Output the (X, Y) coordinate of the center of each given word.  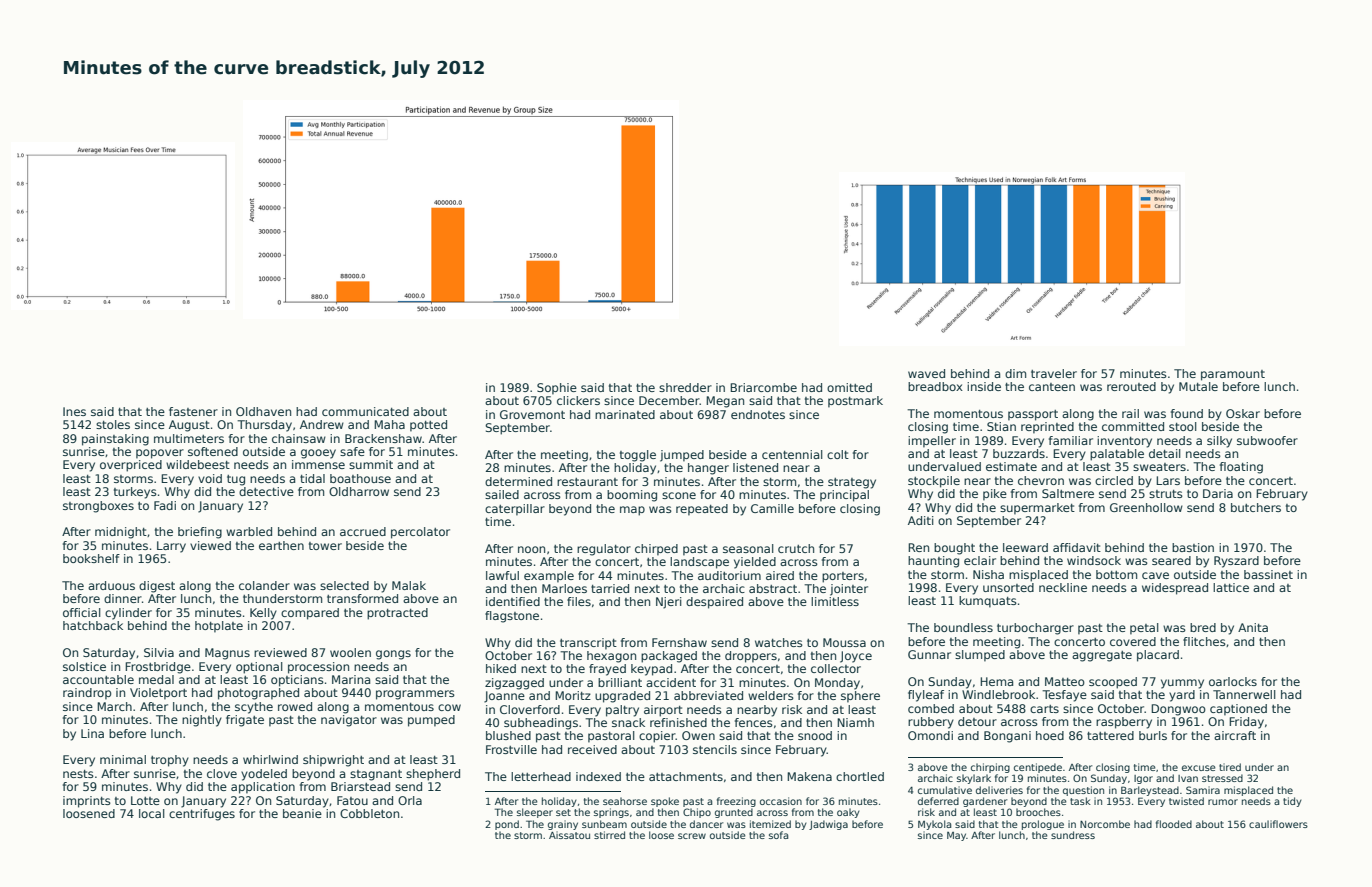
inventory (1124, 442)
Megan (725, 402)
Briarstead (360, 786)
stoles (113, 424)
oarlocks (1233, 681)
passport (1033, 415)
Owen (698, 735)
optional (259, 668)
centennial (792, 454)
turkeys (135, 493)
